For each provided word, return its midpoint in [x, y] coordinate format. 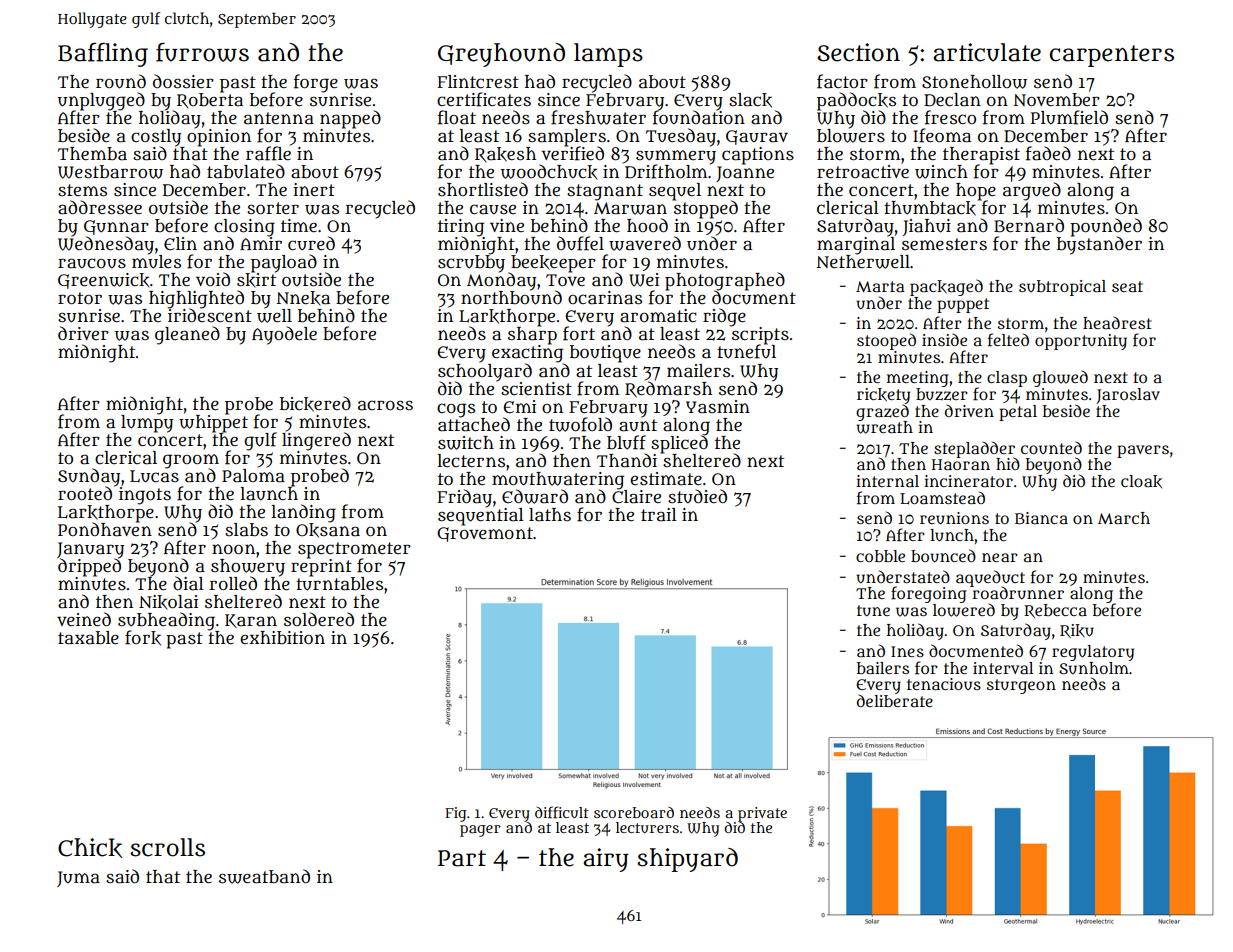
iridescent [210, 316]
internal [887, 481]
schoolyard [485, 372]
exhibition [282, 637]
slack [750, 100]
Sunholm [1094, 668]
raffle [268, 153]
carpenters [1112, 56]
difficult [562, 812]
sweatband [264, 876]
